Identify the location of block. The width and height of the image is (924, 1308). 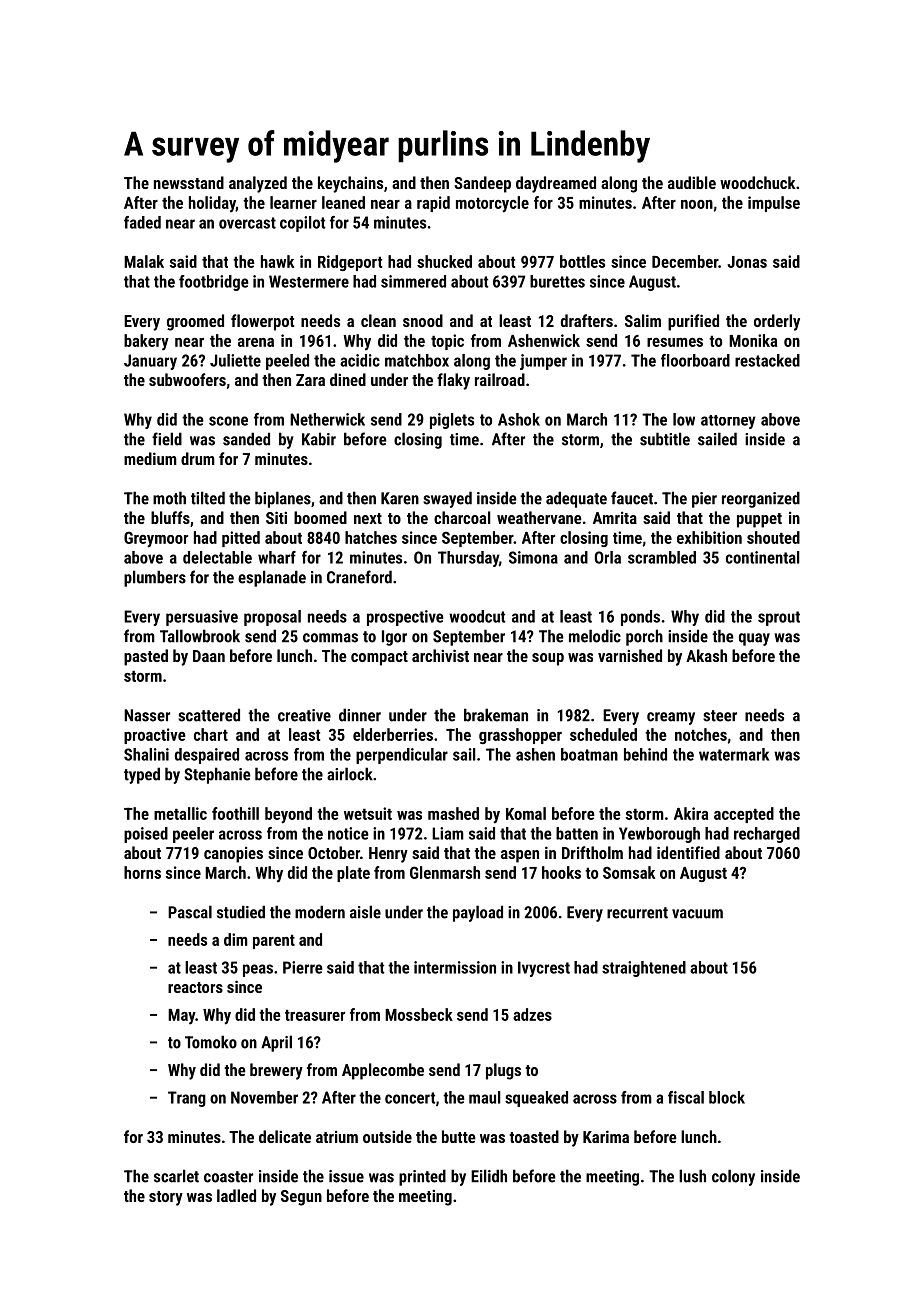
(727, 1097).
